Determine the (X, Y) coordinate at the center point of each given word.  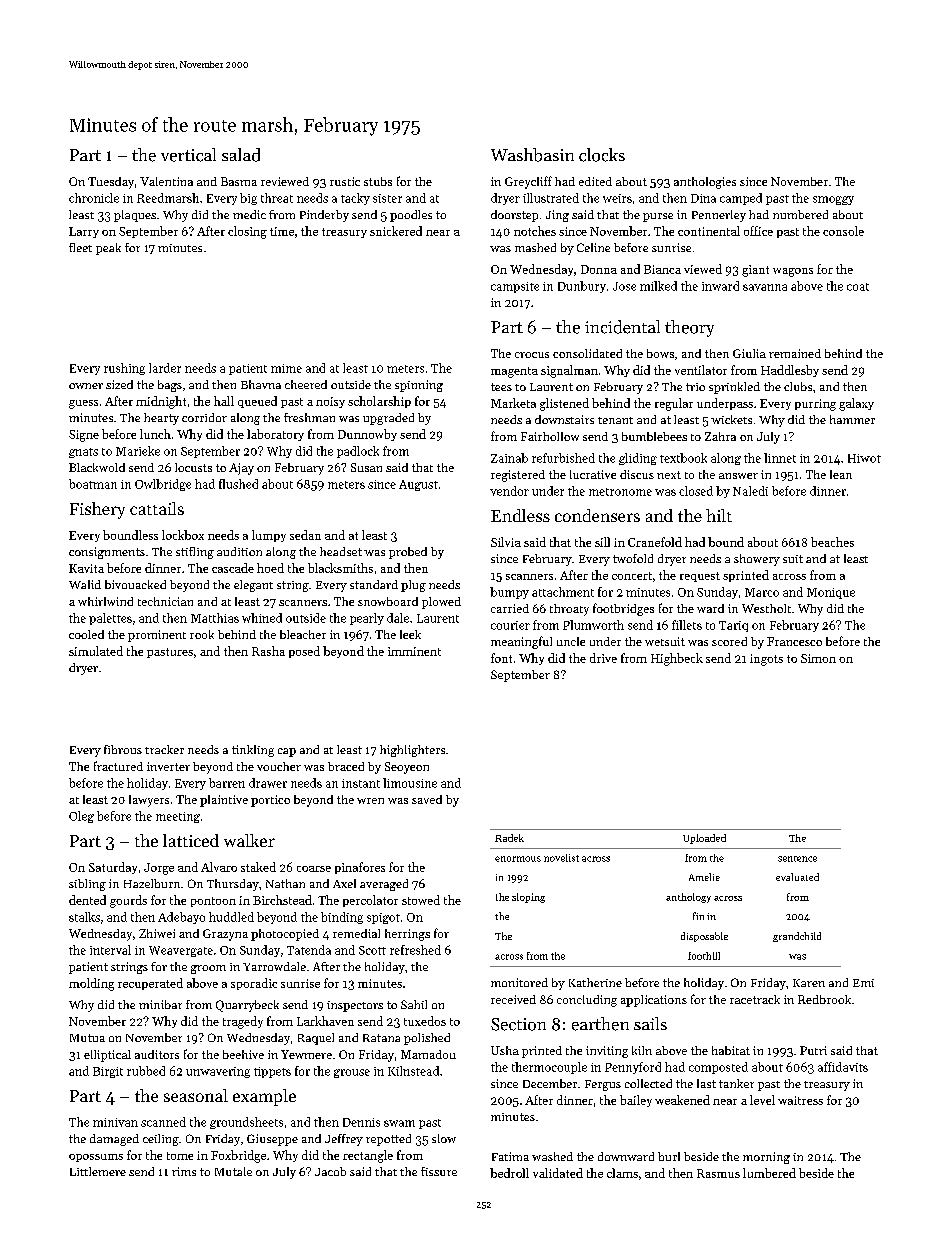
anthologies (705, 183)
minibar (160, 1004)
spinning (419, 386)
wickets (731, 419)
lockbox (183, 535)
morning (766, 1158)
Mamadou (428, 1054)
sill (602, 542)
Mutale (233, 1171)
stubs (378, 181)
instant (361, 783)
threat (277, 198)
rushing (124, 369)
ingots (766, 660)
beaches (832, 542)
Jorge (159, 869)
